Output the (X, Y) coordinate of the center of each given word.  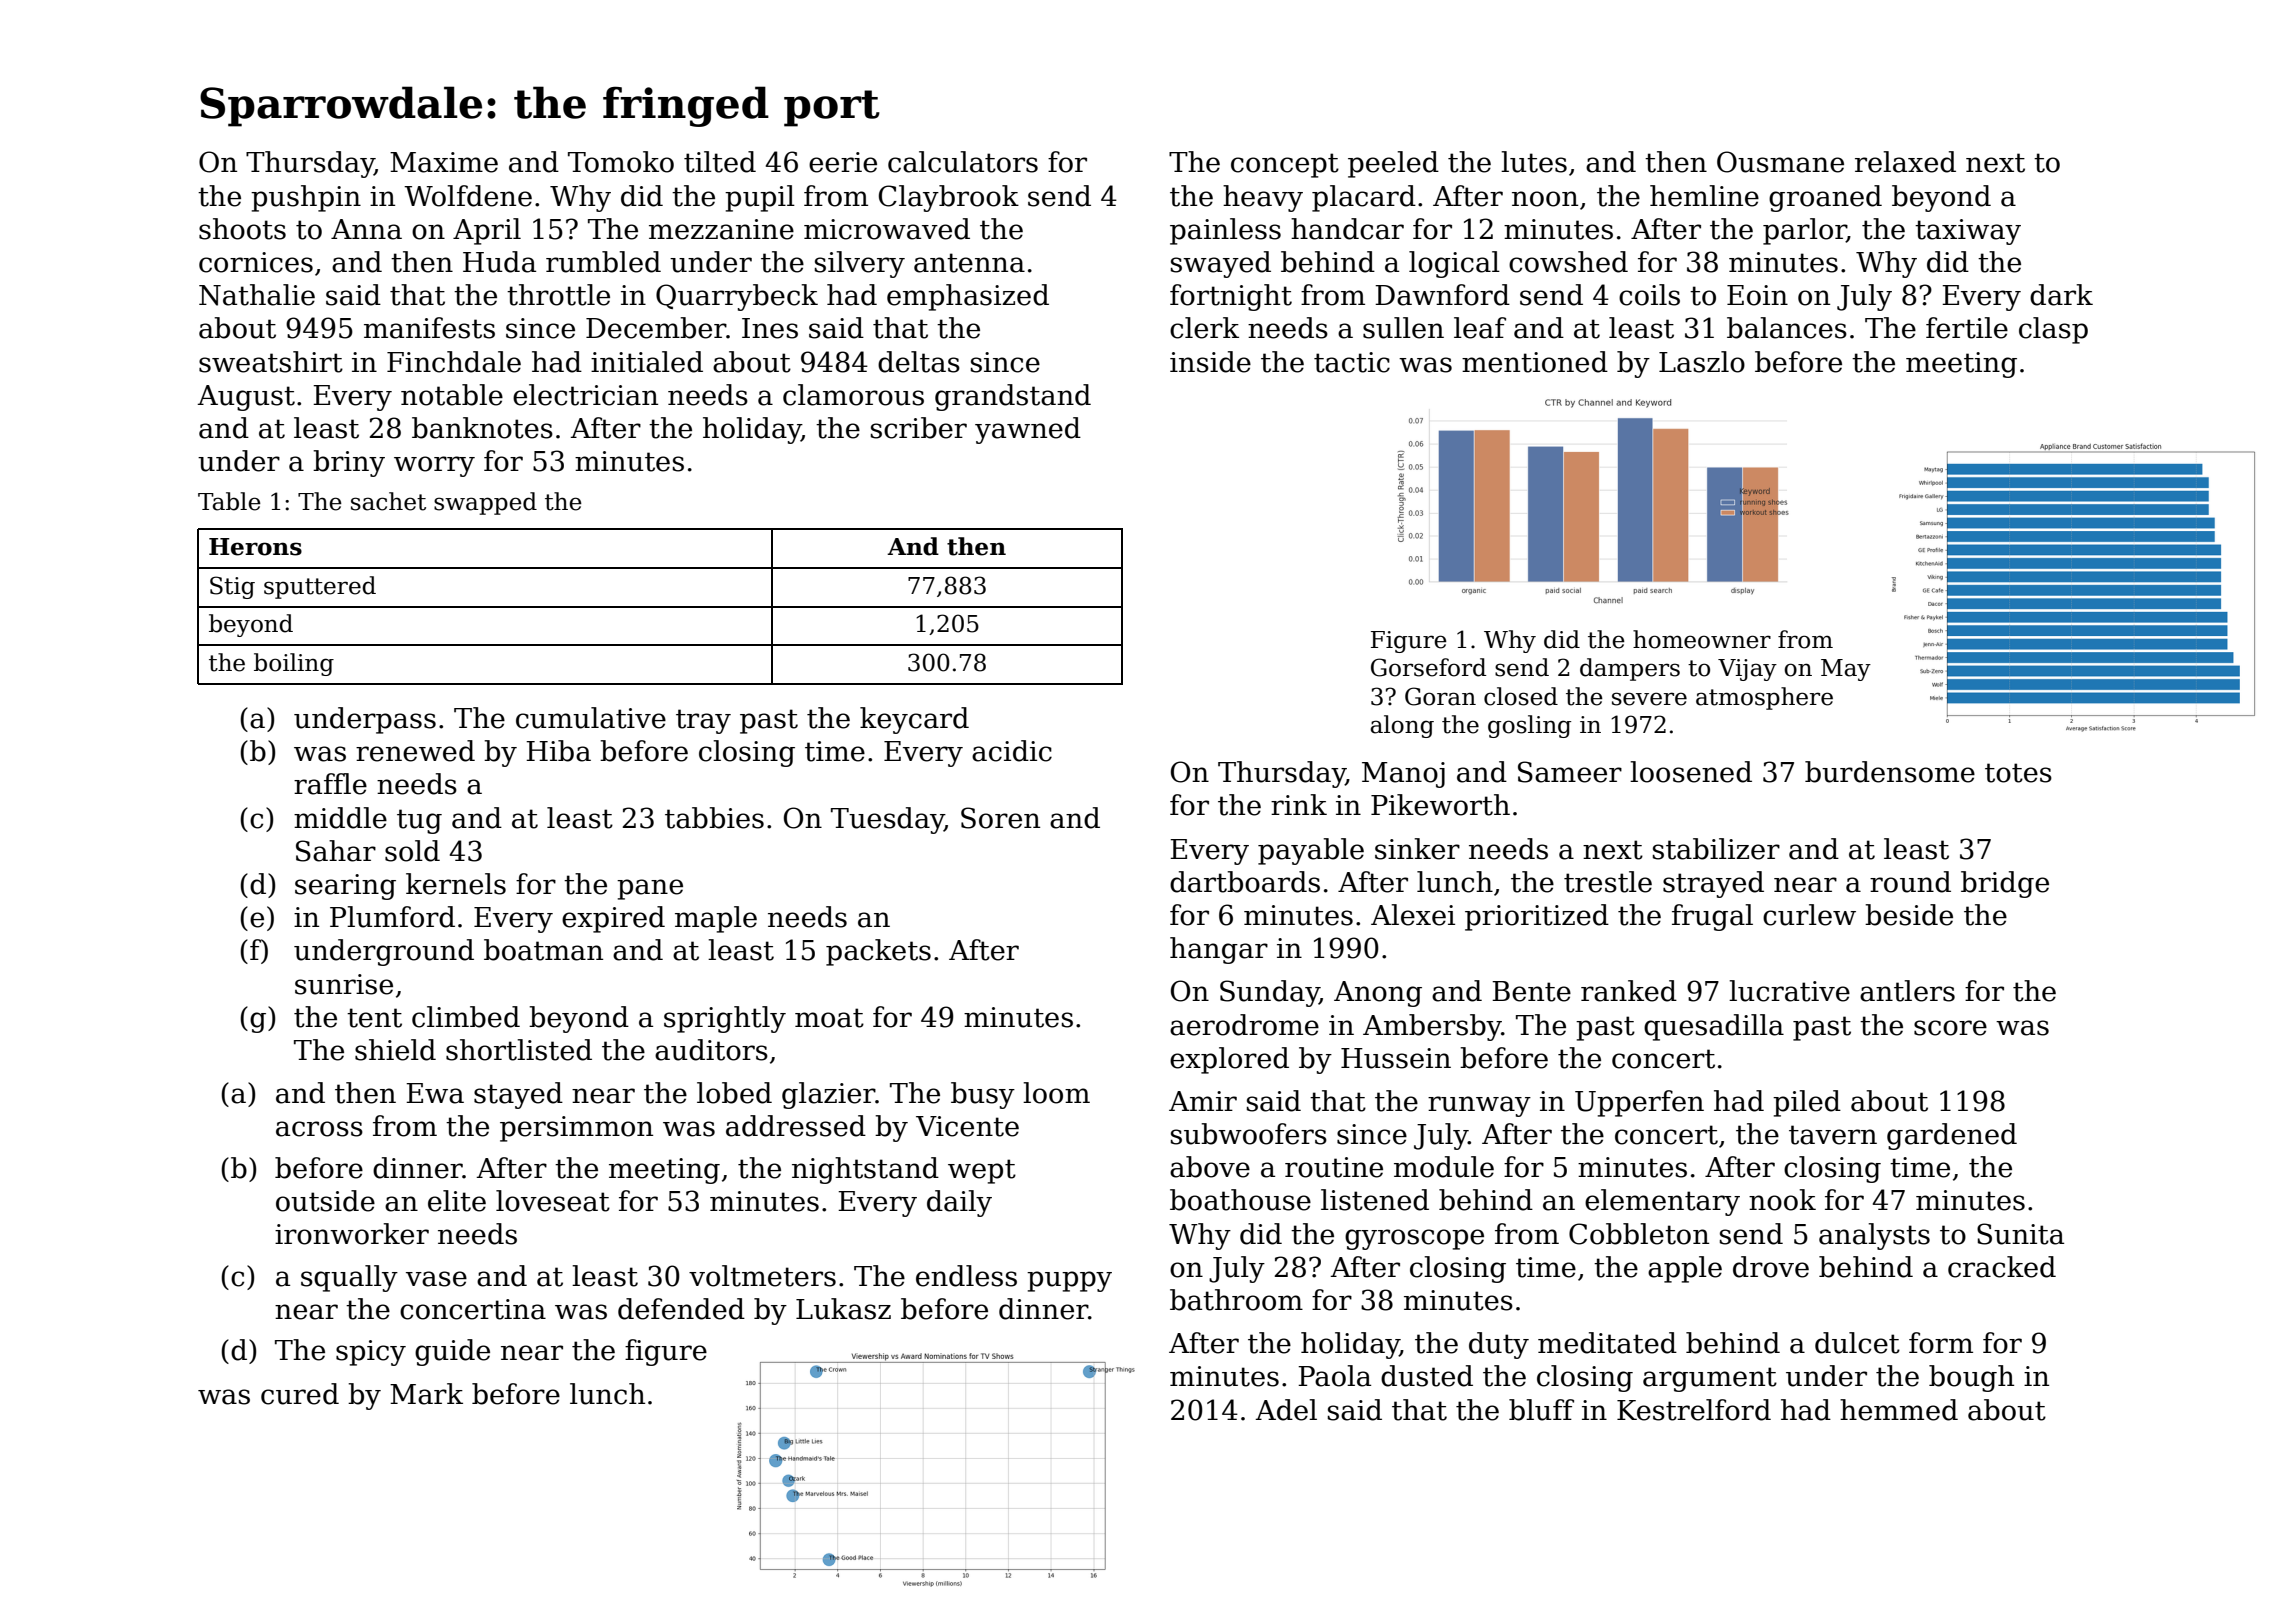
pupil (760, 198)
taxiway (1968, 232)
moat (829, 1018)
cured (300, 1394)
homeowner (1702, 639)
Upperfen (1639, 1103)
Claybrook (949, 198)
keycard (914, 720)
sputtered (320, 587)
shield (395, 1050)
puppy (1069, 1281)
